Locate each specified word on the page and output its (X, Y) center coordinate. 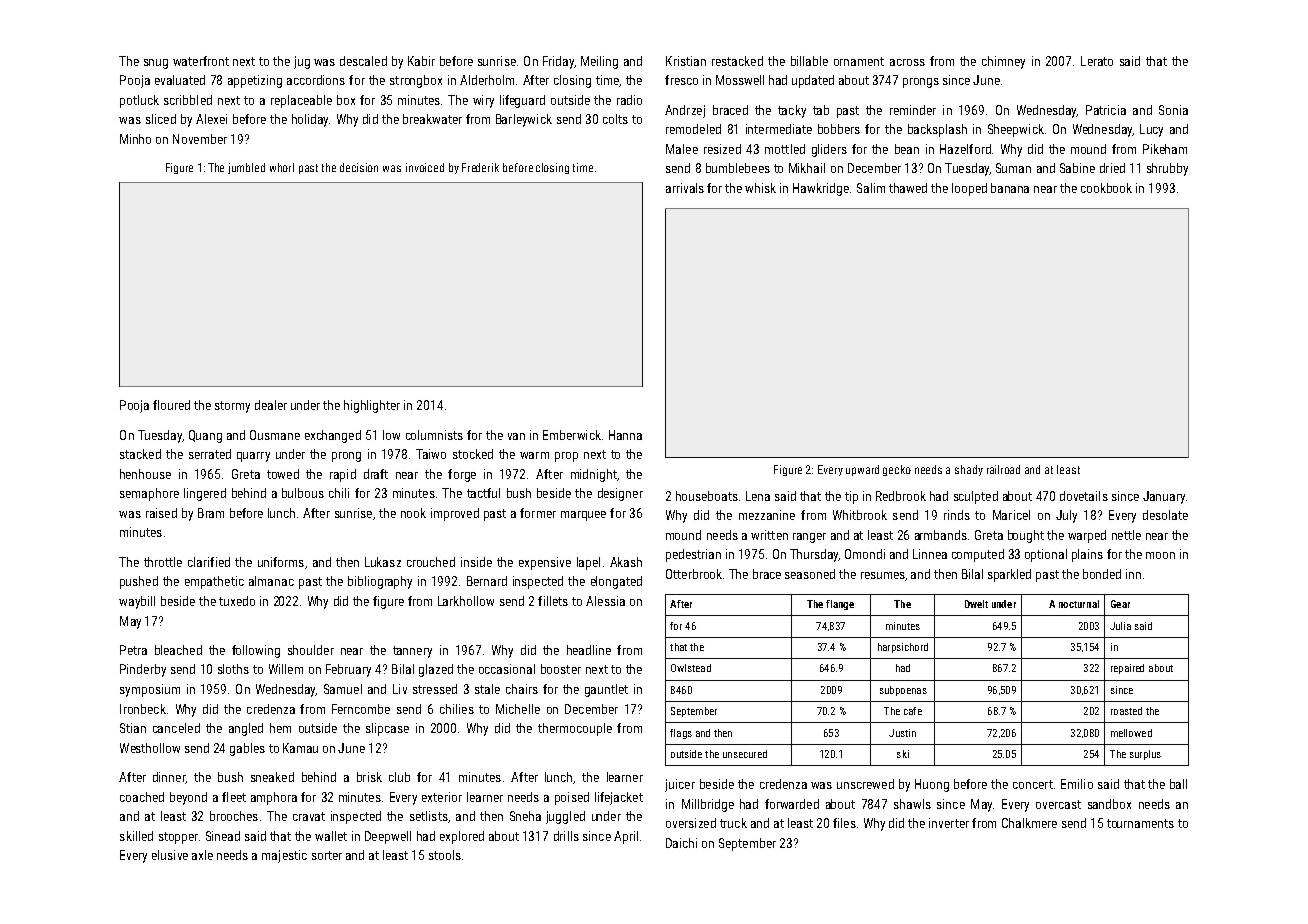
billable (809, 61)
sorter (327, 855)
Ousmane (275, 435)
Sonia (1173, 110)
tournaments (1140, 823)
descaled (363, 61)
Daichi (681, 843)
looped (969, 189)
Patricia (1106, 110)
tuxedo (237, 601)
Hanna (625, 435)
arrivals (685, 188)
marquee (583, 516)
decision (359, 167)
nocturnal (1079, 604)
